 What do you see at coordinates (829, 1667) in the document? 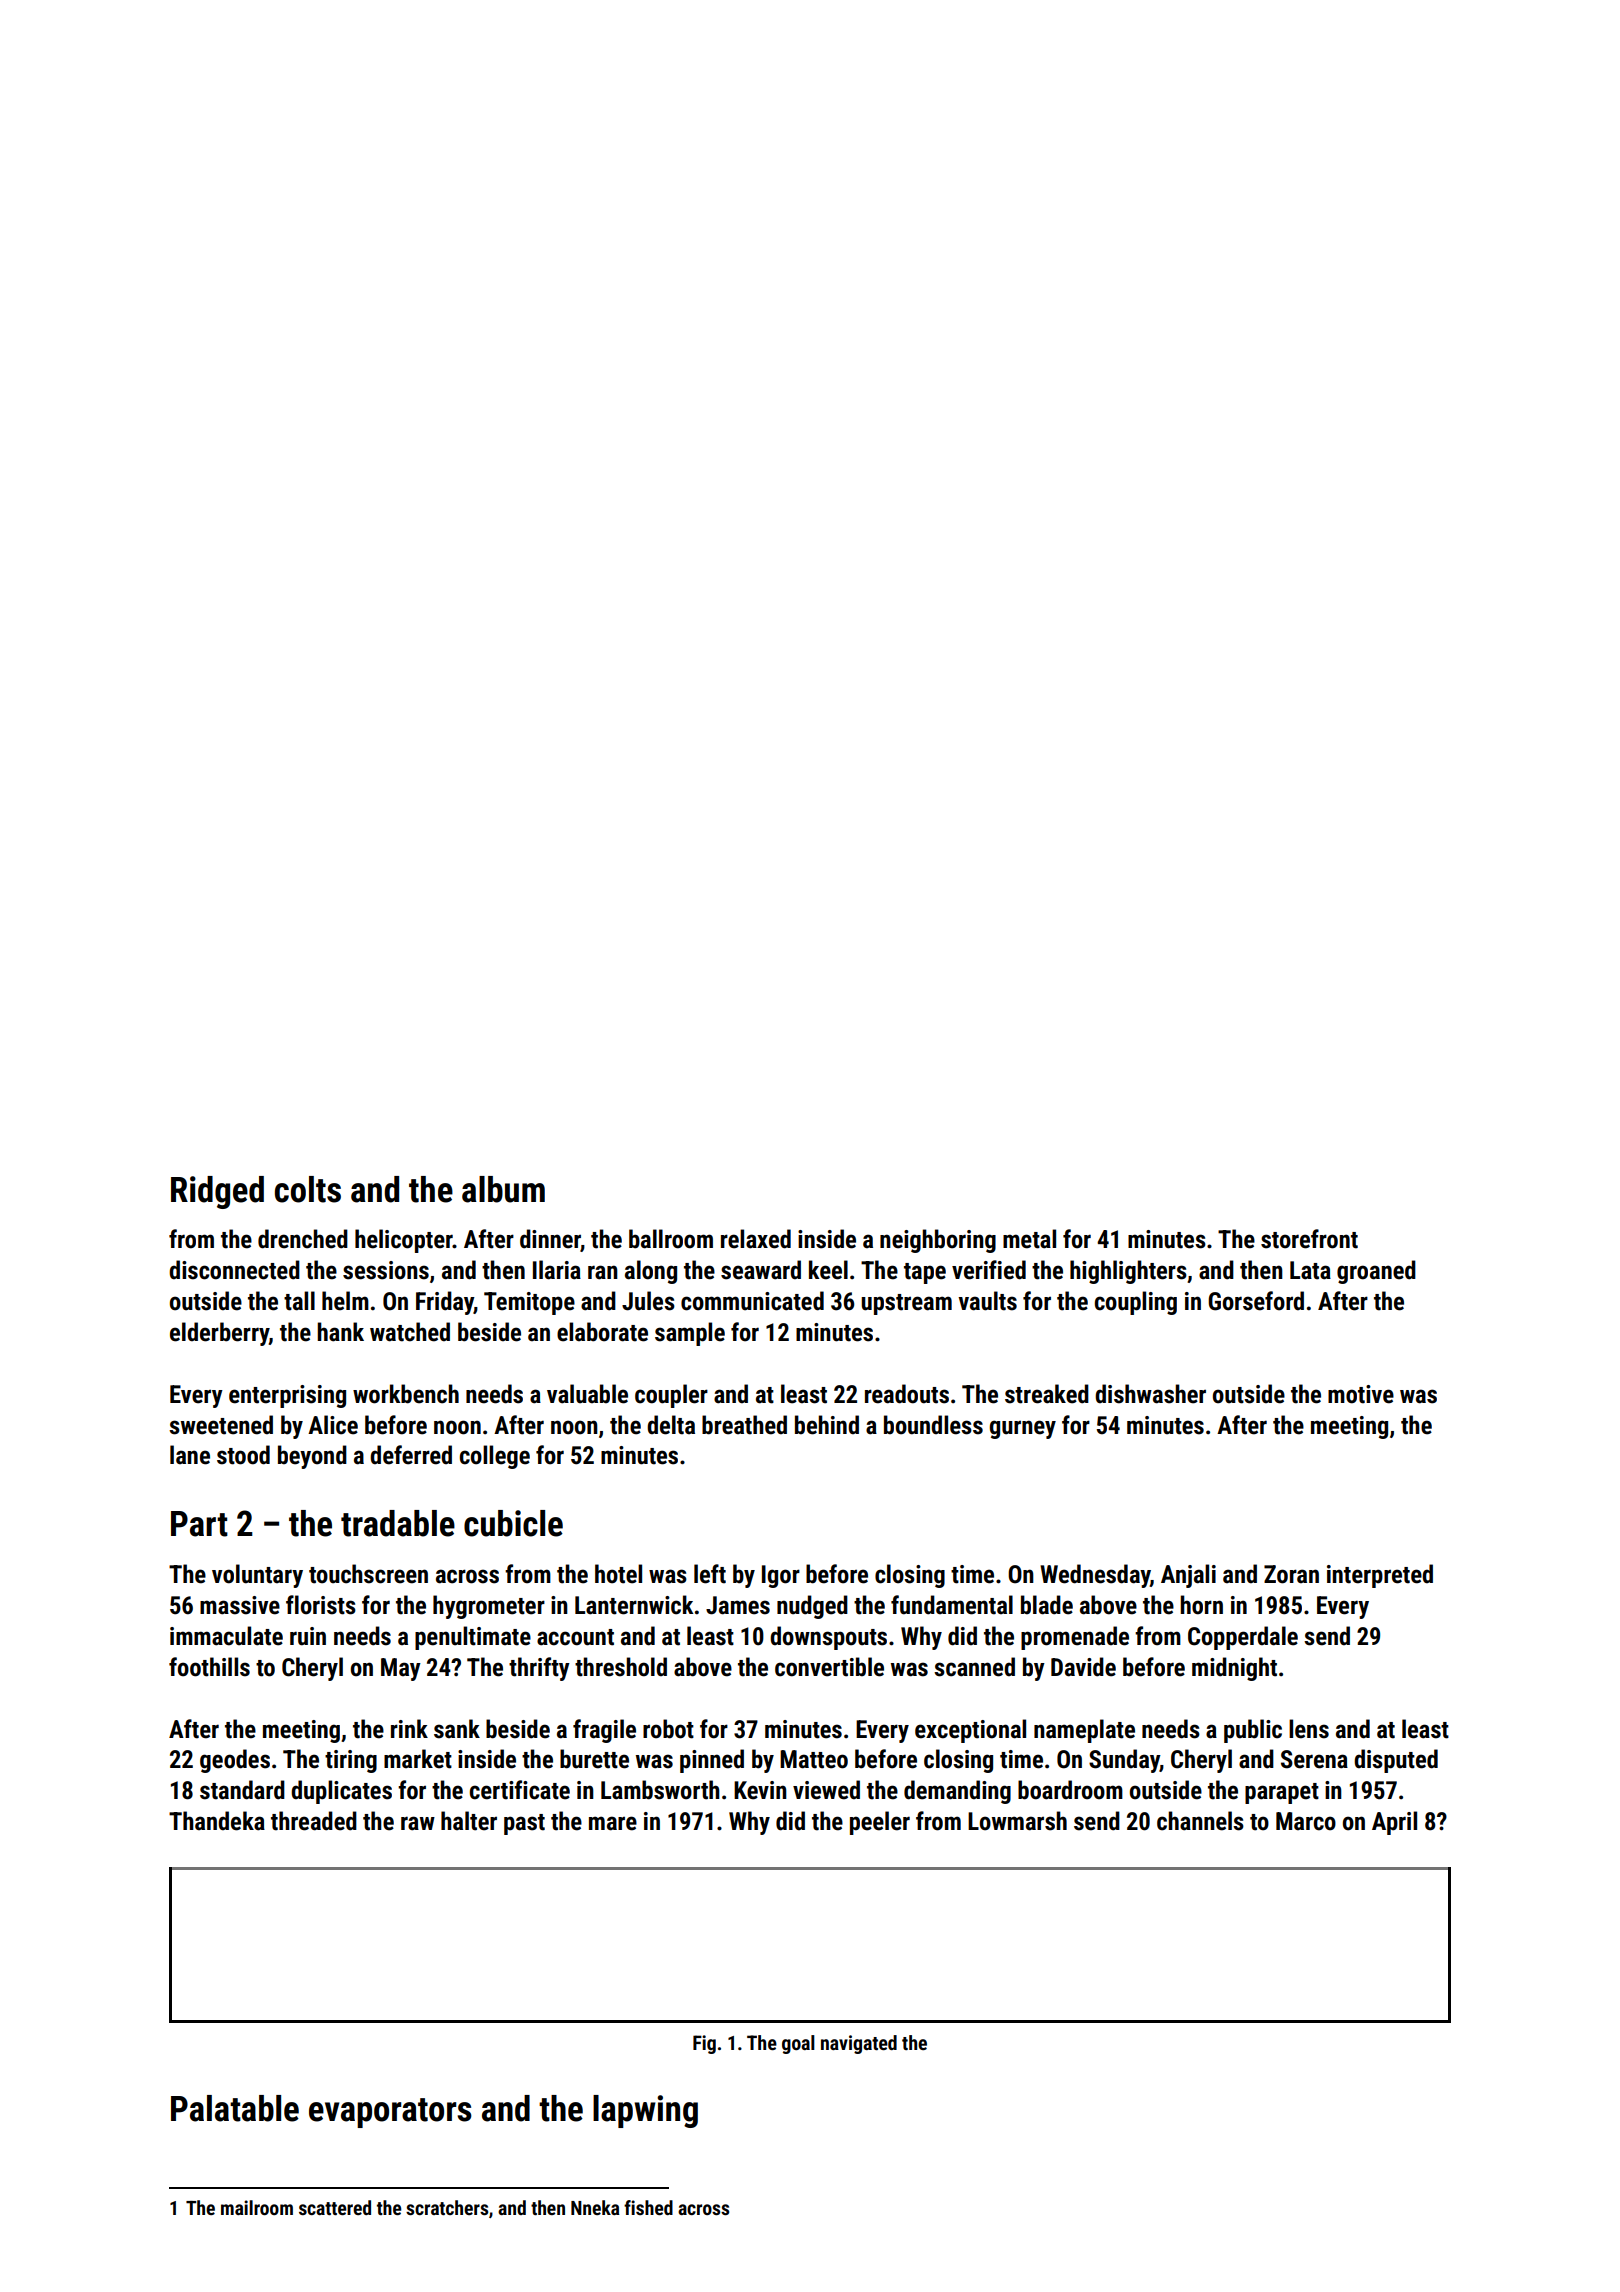
I see `convertible` at bounding box center [829, 1667].
